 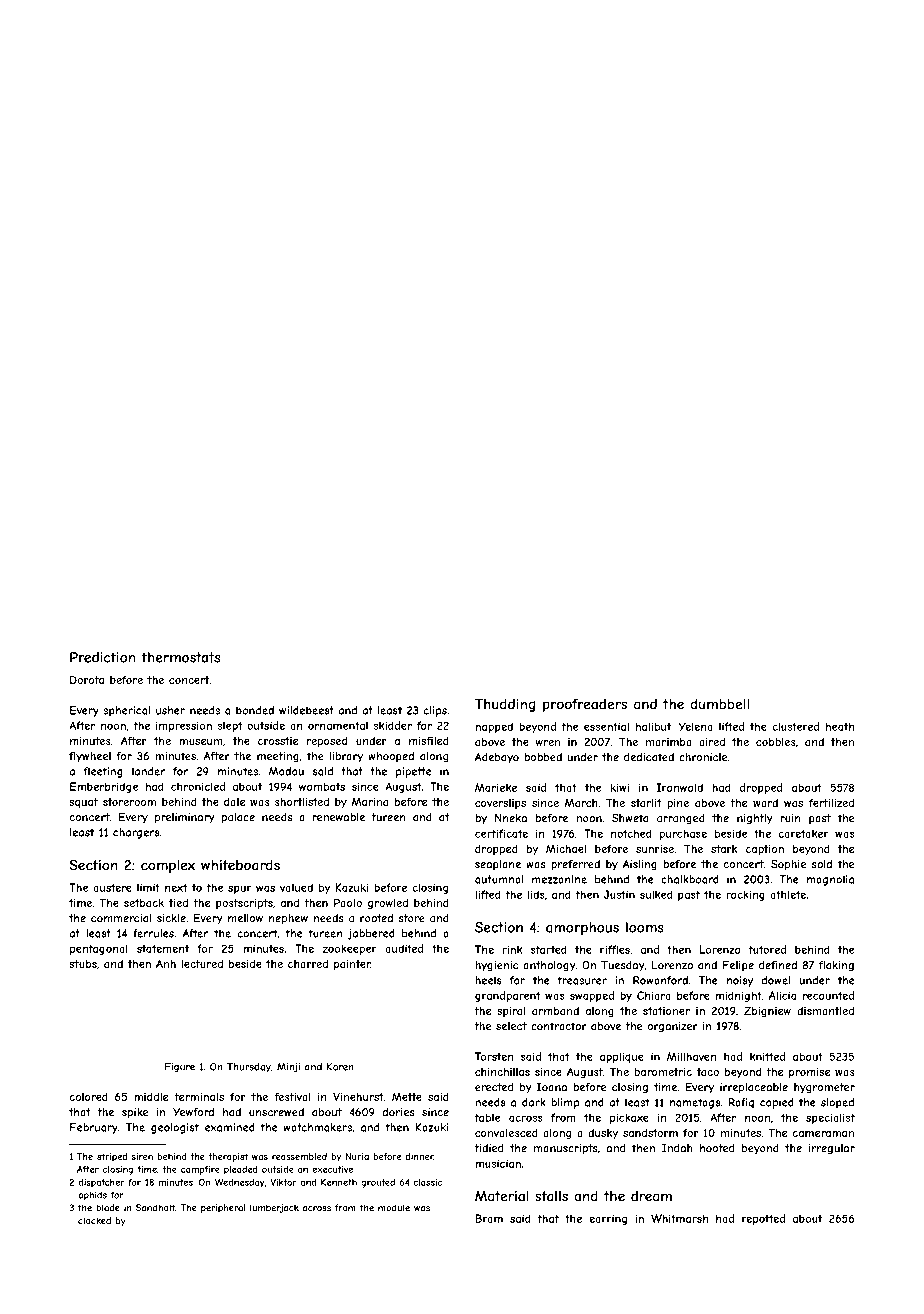 I want to click on Nneka, so click(x=511, y=818).
